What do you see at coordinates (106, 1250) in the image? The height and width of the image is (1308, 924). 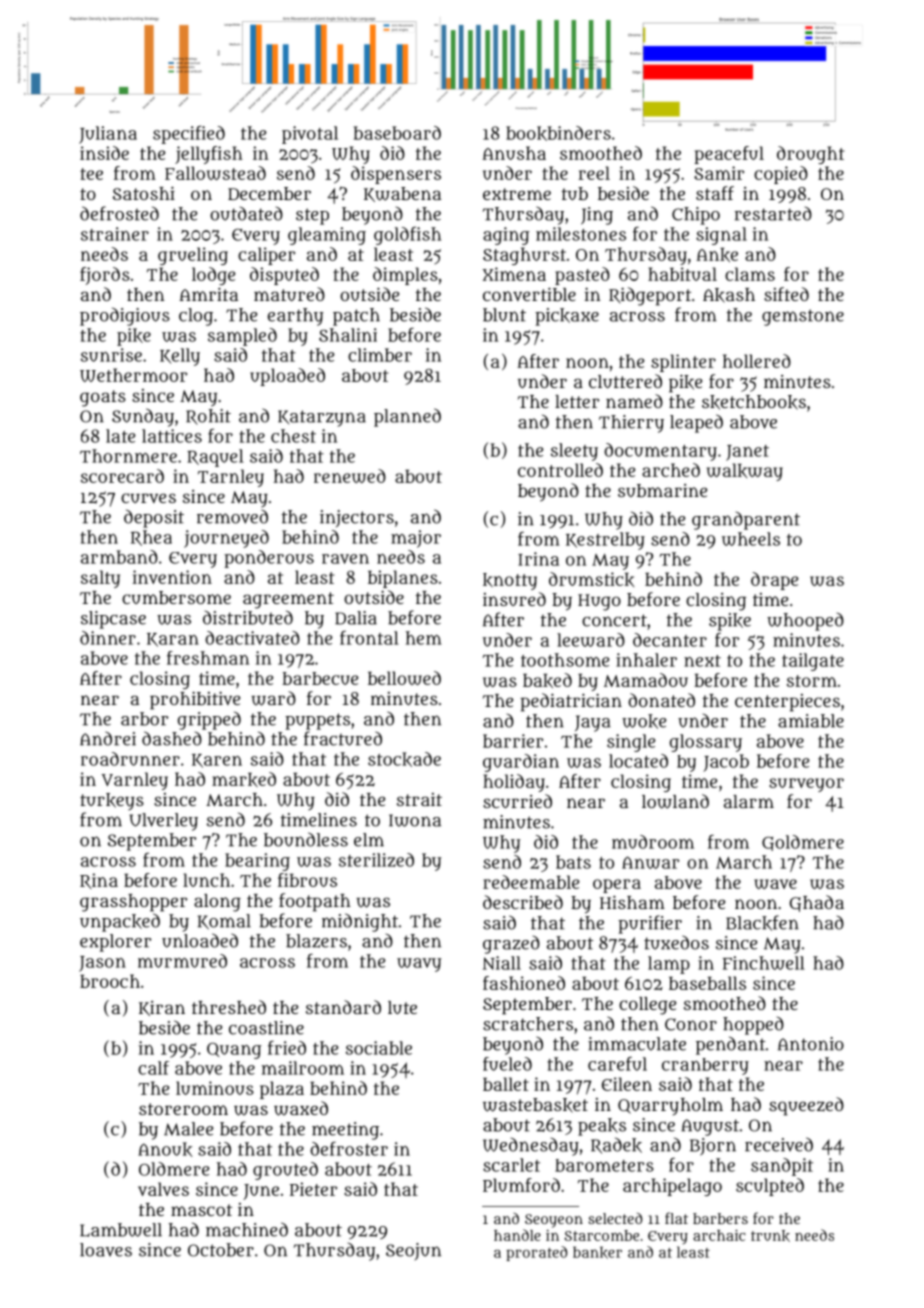 I see `loaves` at bounding box center [106, 1250].
